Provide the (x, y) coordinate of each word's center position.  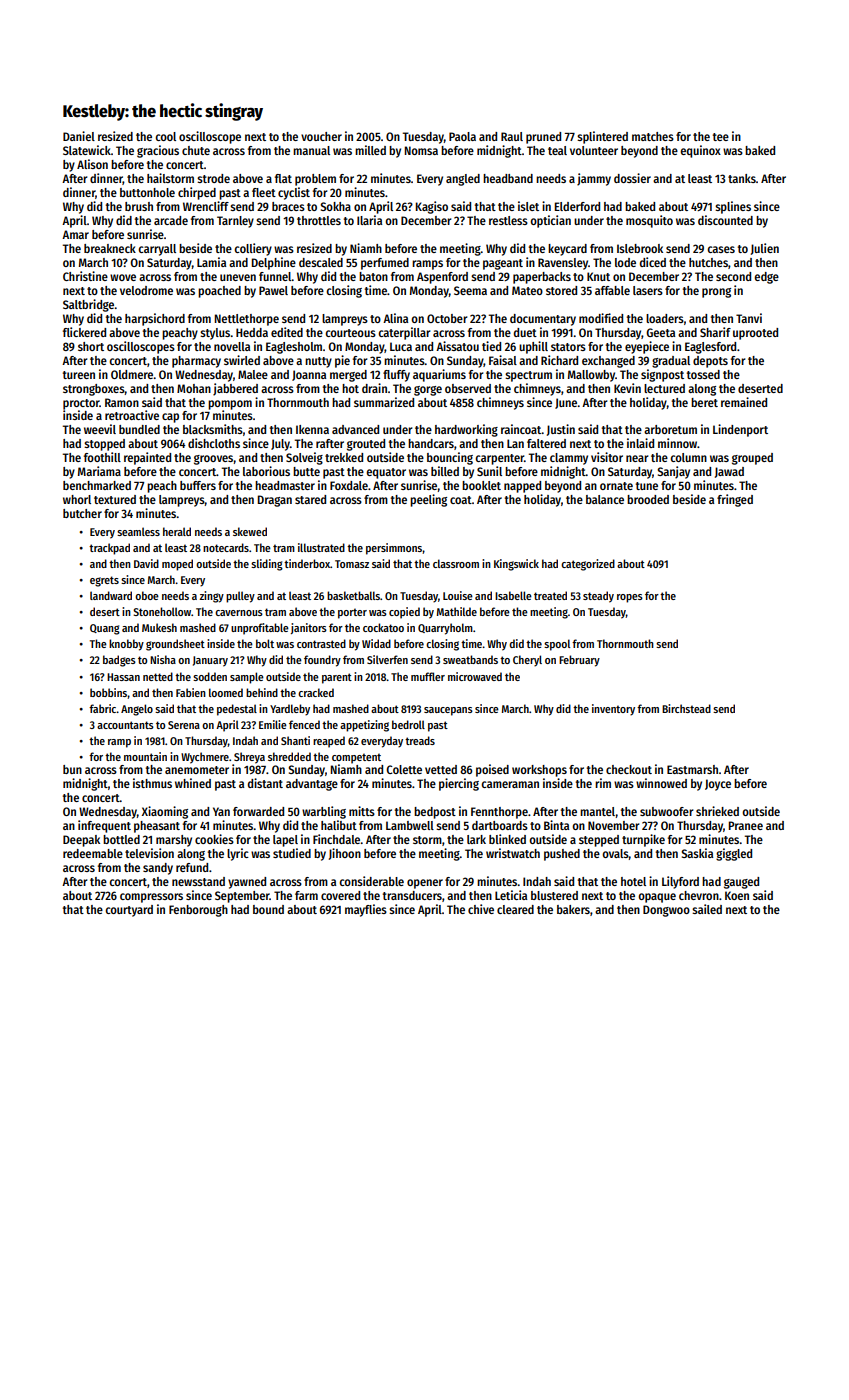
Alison (92, 164)
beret (704, 402)
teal (557, 150)
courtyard (129, 911)
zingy (212, 597)
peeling (428, 500)
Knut (598, 276)
